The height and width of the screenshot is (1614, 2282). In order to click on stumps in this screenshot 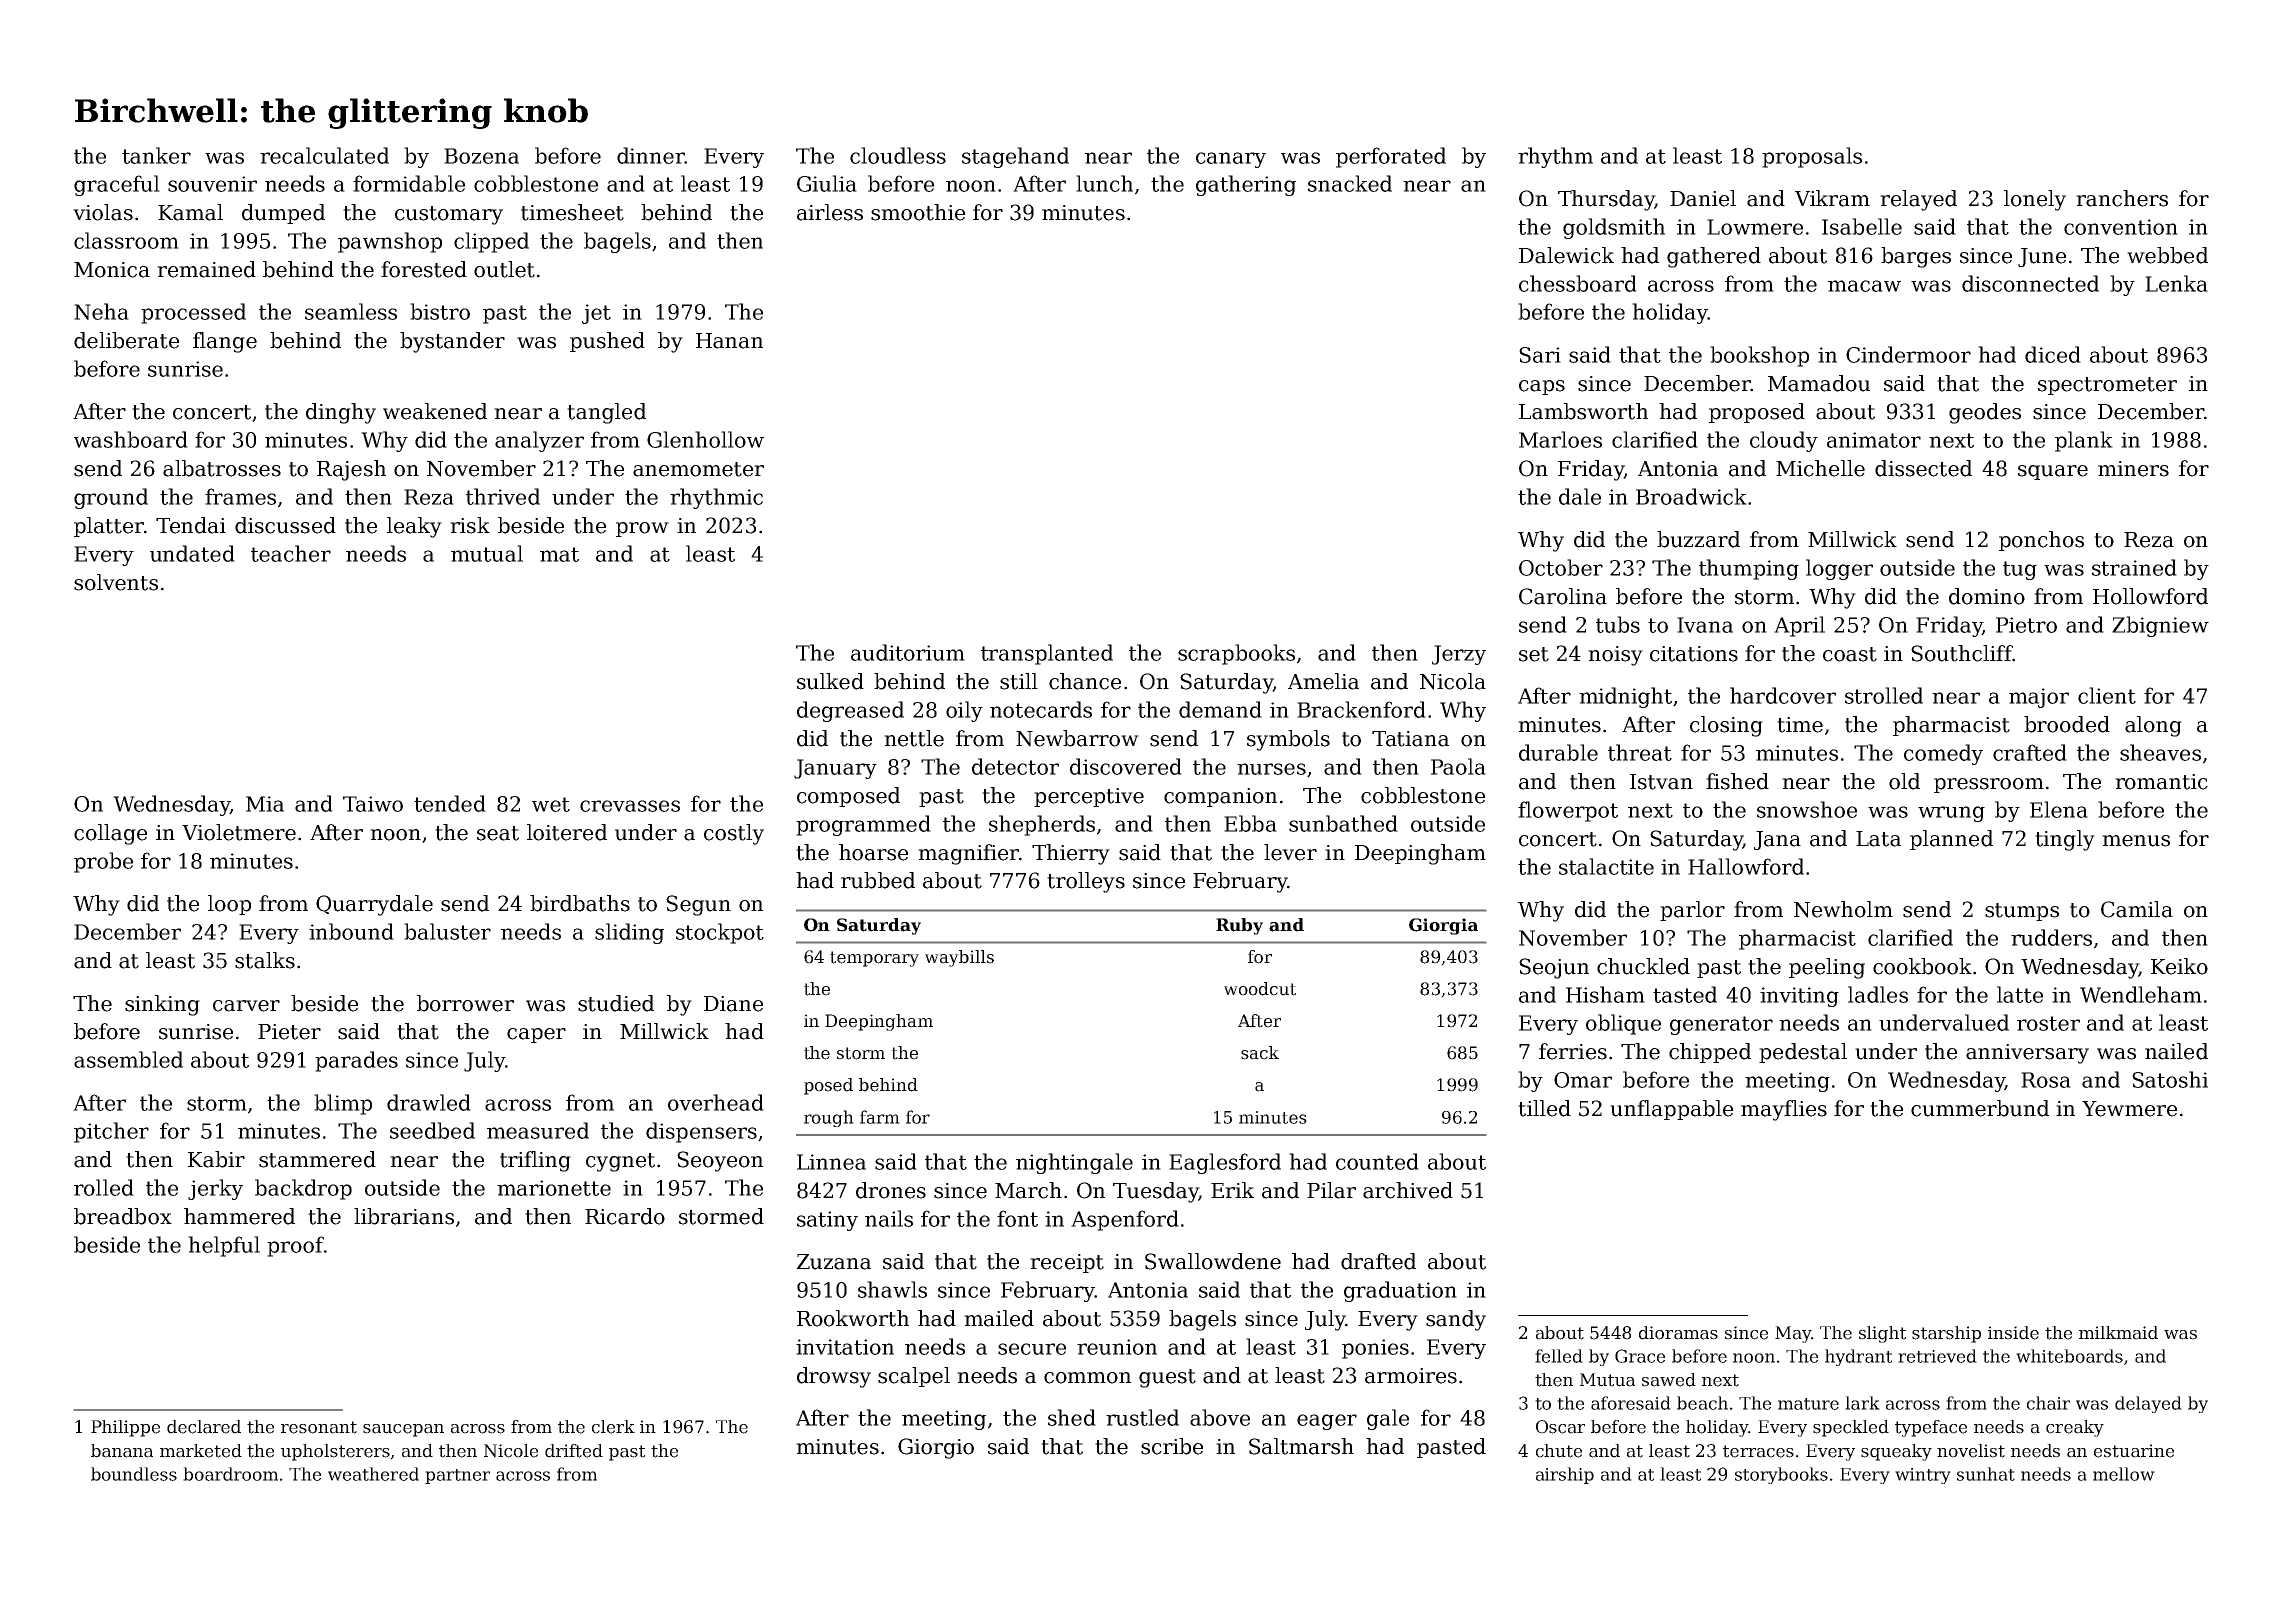, I will do `click(2022, 912)`.
